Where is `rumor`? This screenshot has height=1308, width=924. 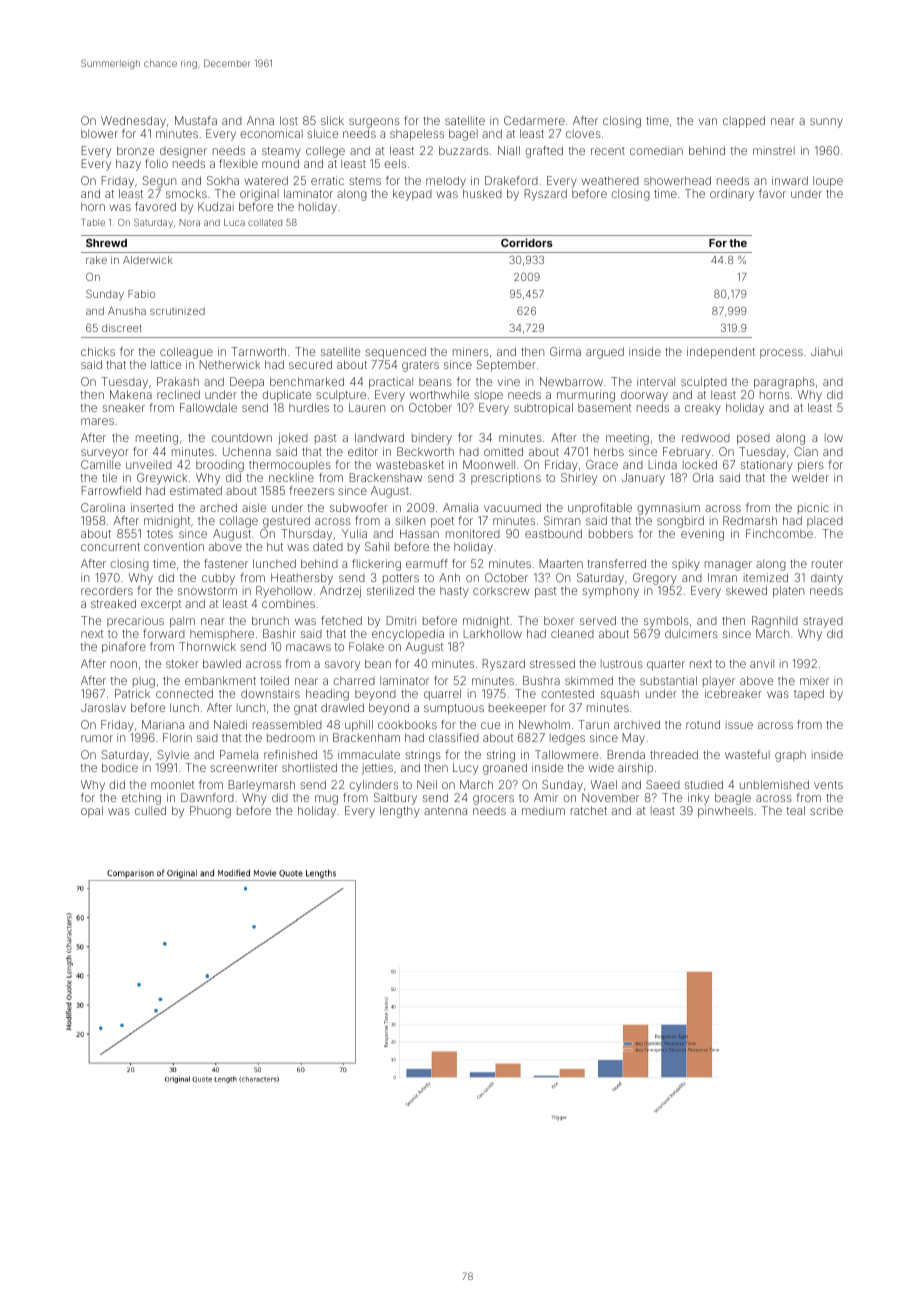
rumor is located at coordinates (97, 738).
